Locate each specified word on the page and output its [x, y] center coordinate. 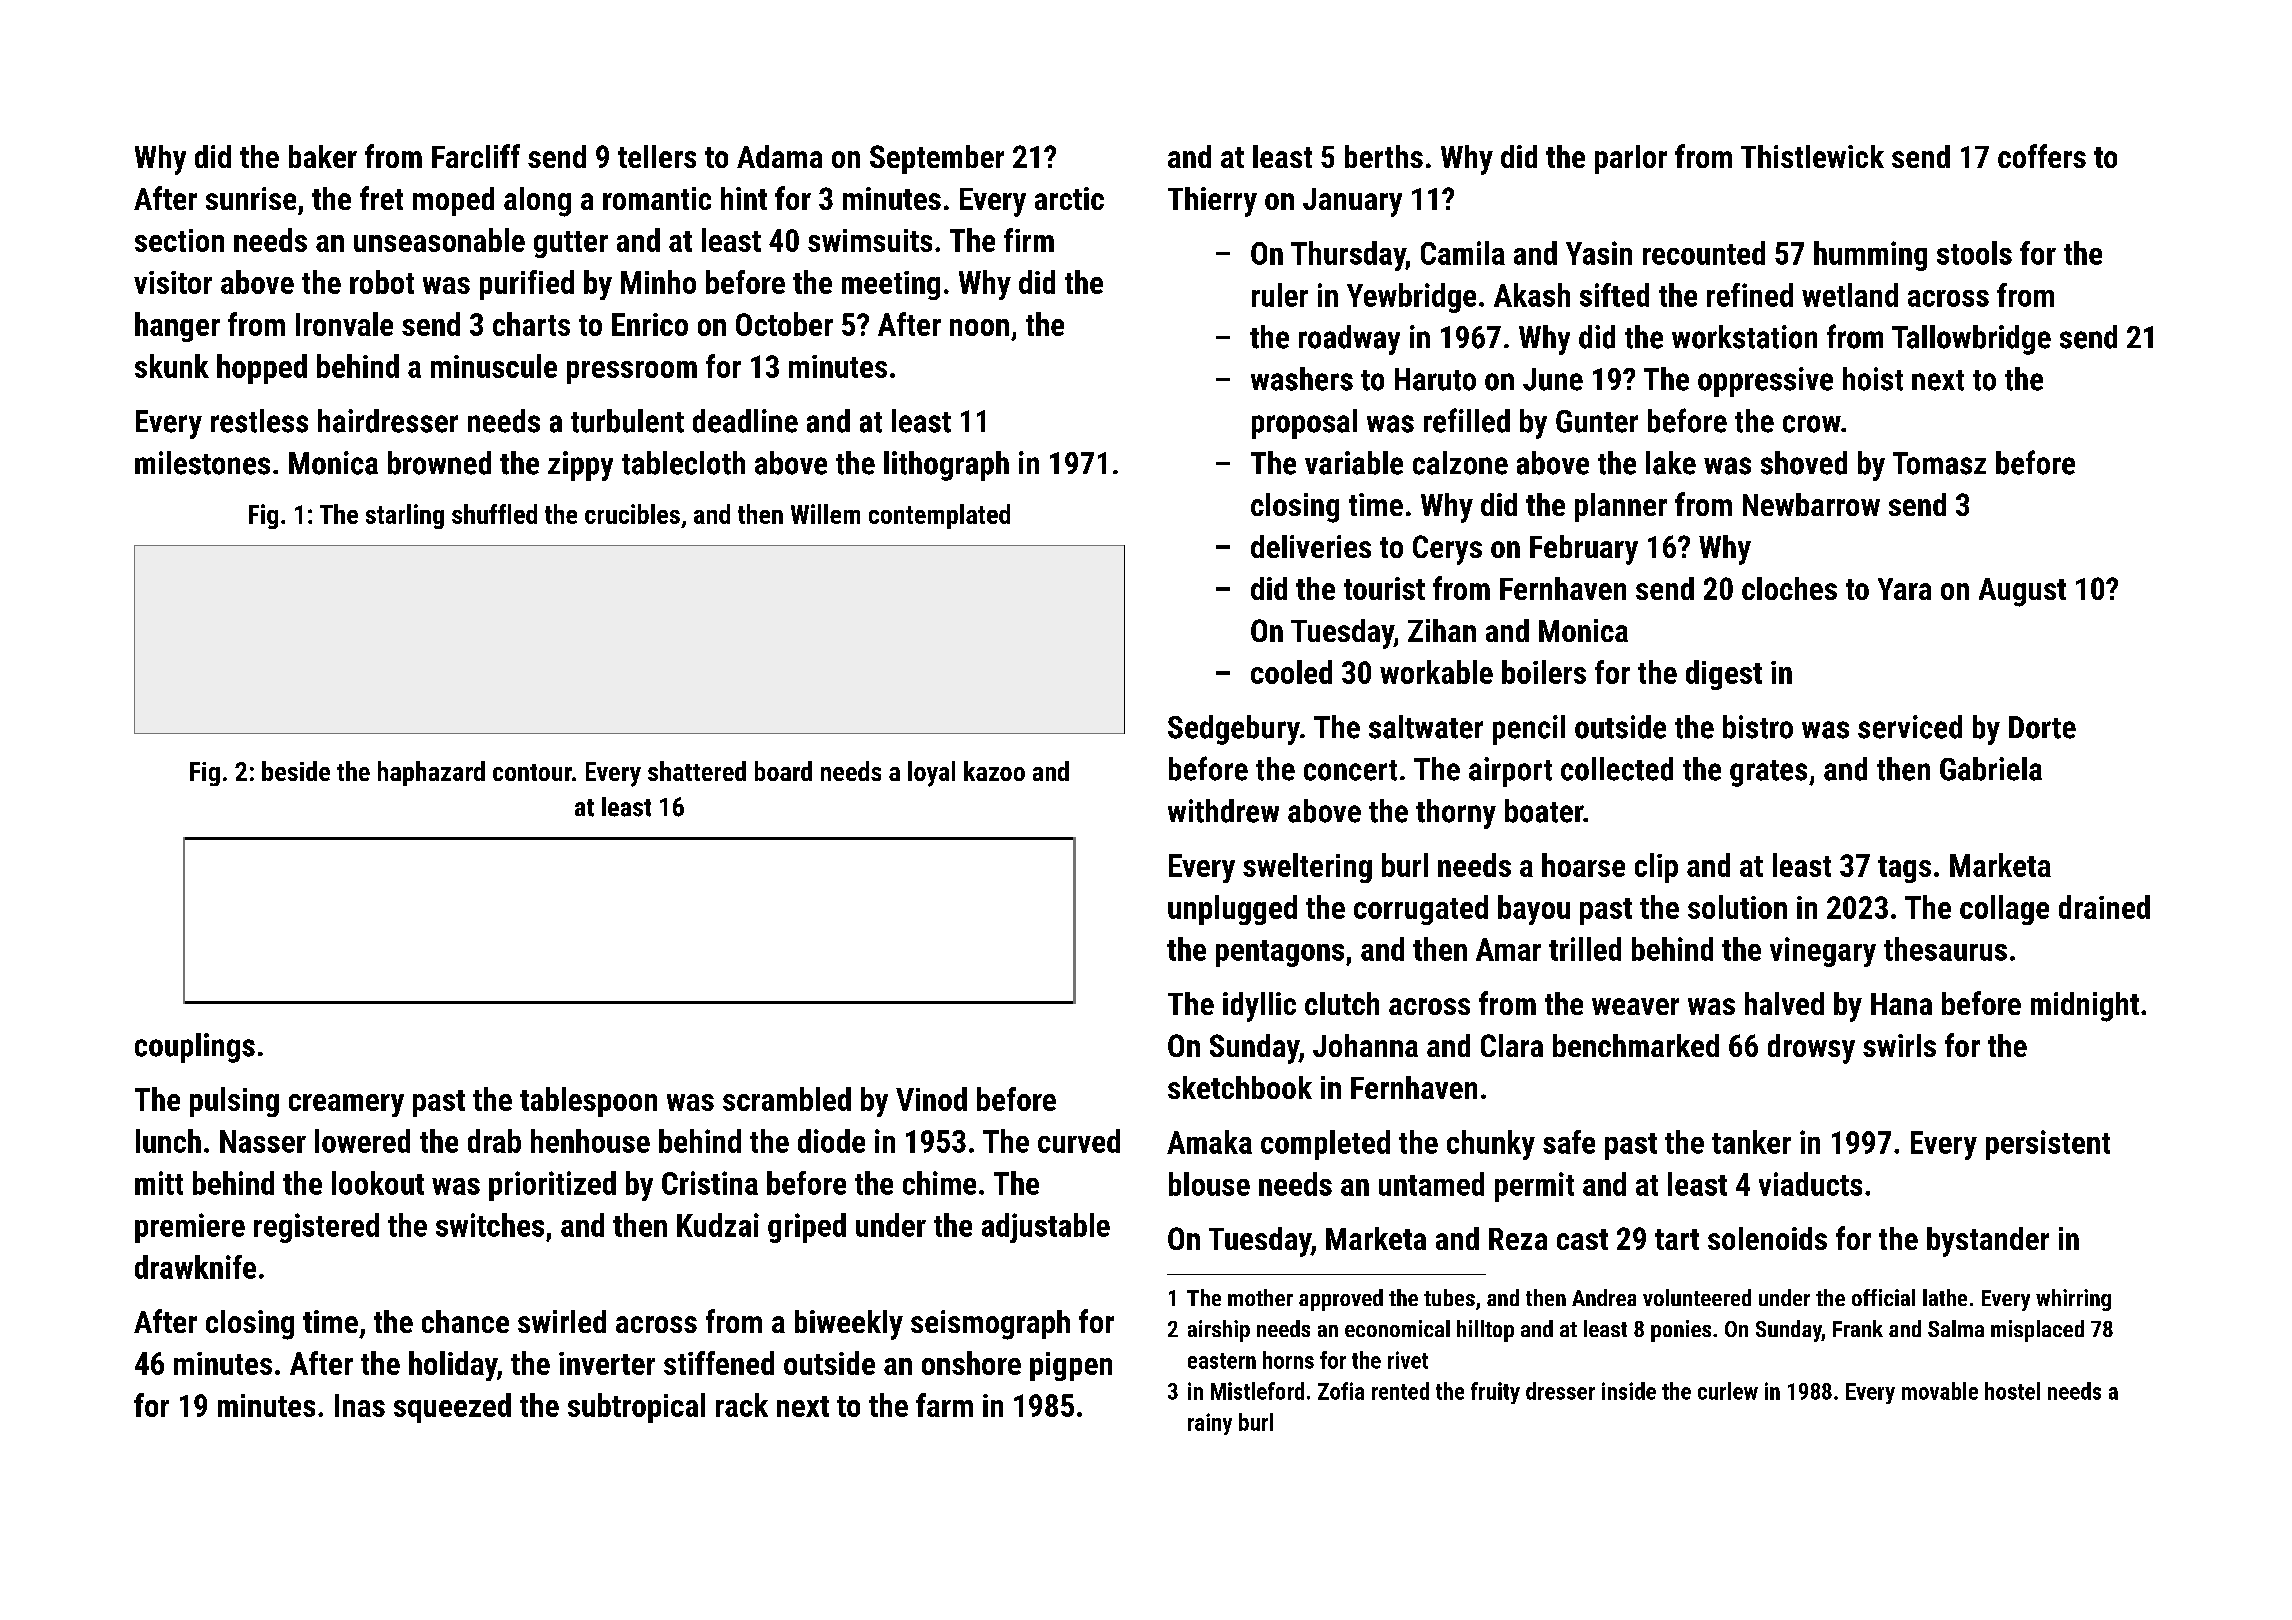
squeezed [452, 1408]
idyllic [1259, 1007]
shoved [1804, 463]
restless [259, 421]
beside [296, 771]
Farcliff [476, 156]
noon [979, 327]
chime [939, 1183]
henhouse [590, 1141]
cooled [1291, 672]
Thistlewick [1812, 156]
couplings [195, 1048]
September [937, 159]
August [2022, 592]
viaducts [1810, 1184]
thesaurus [1945, 949]
